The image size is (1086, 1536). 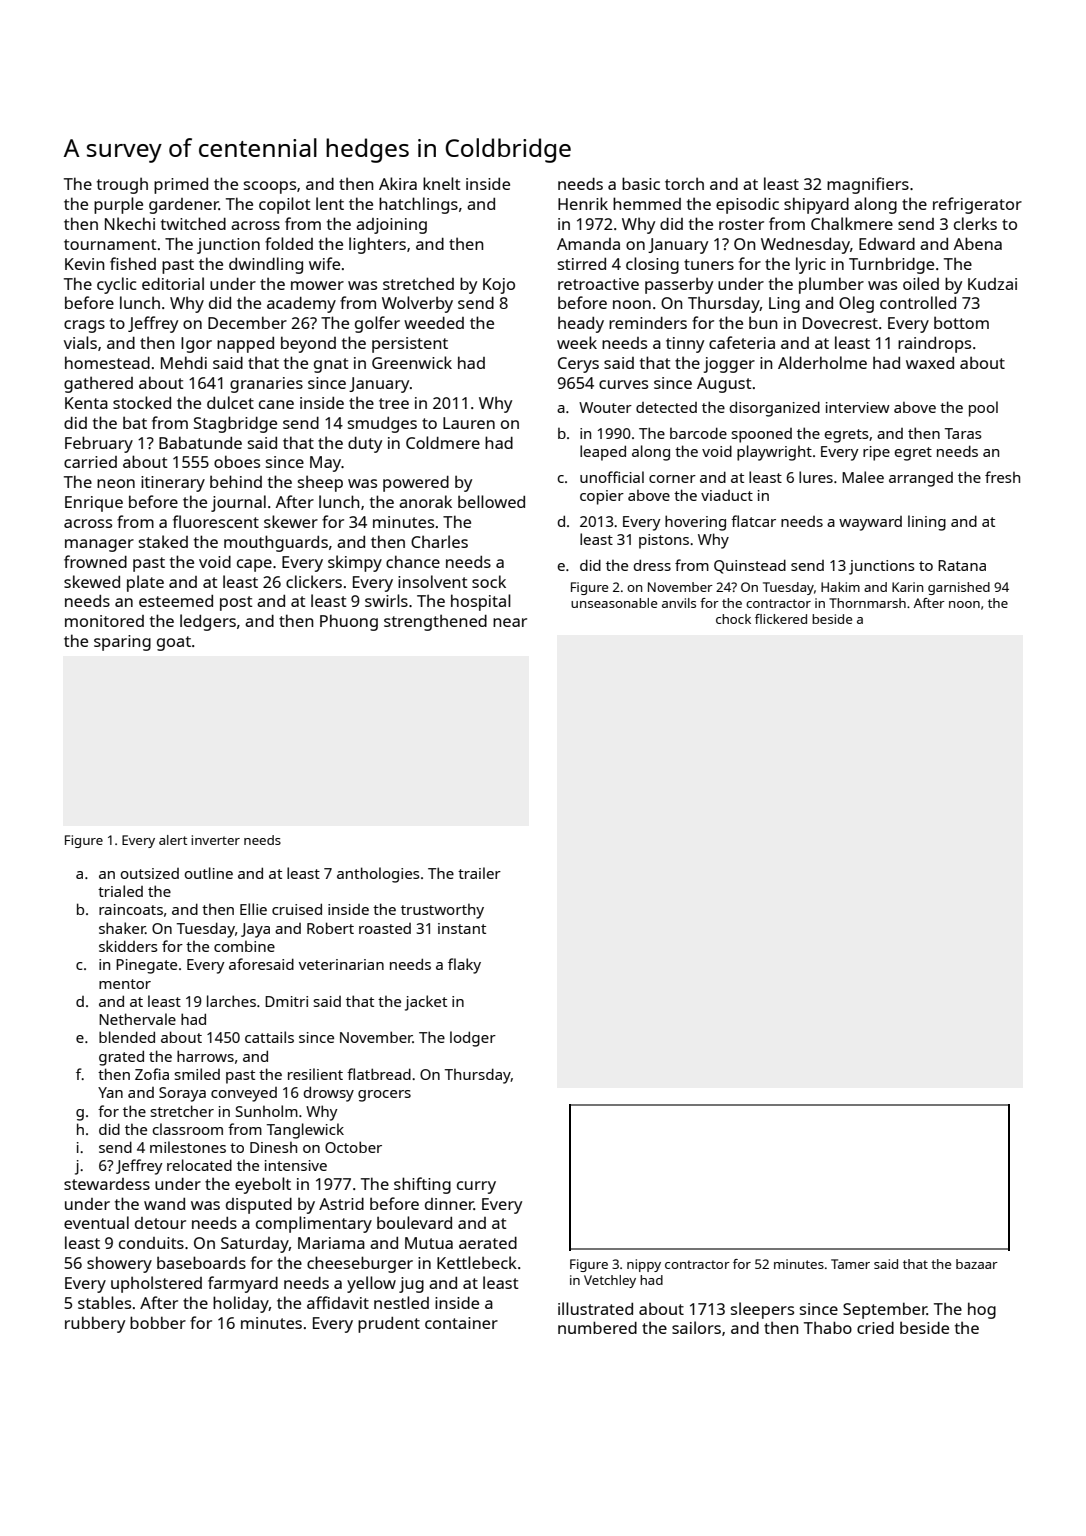 What do you see at coordinates (961, 323) in the image?
I see `bottom` at bounding box center [961, 323].
